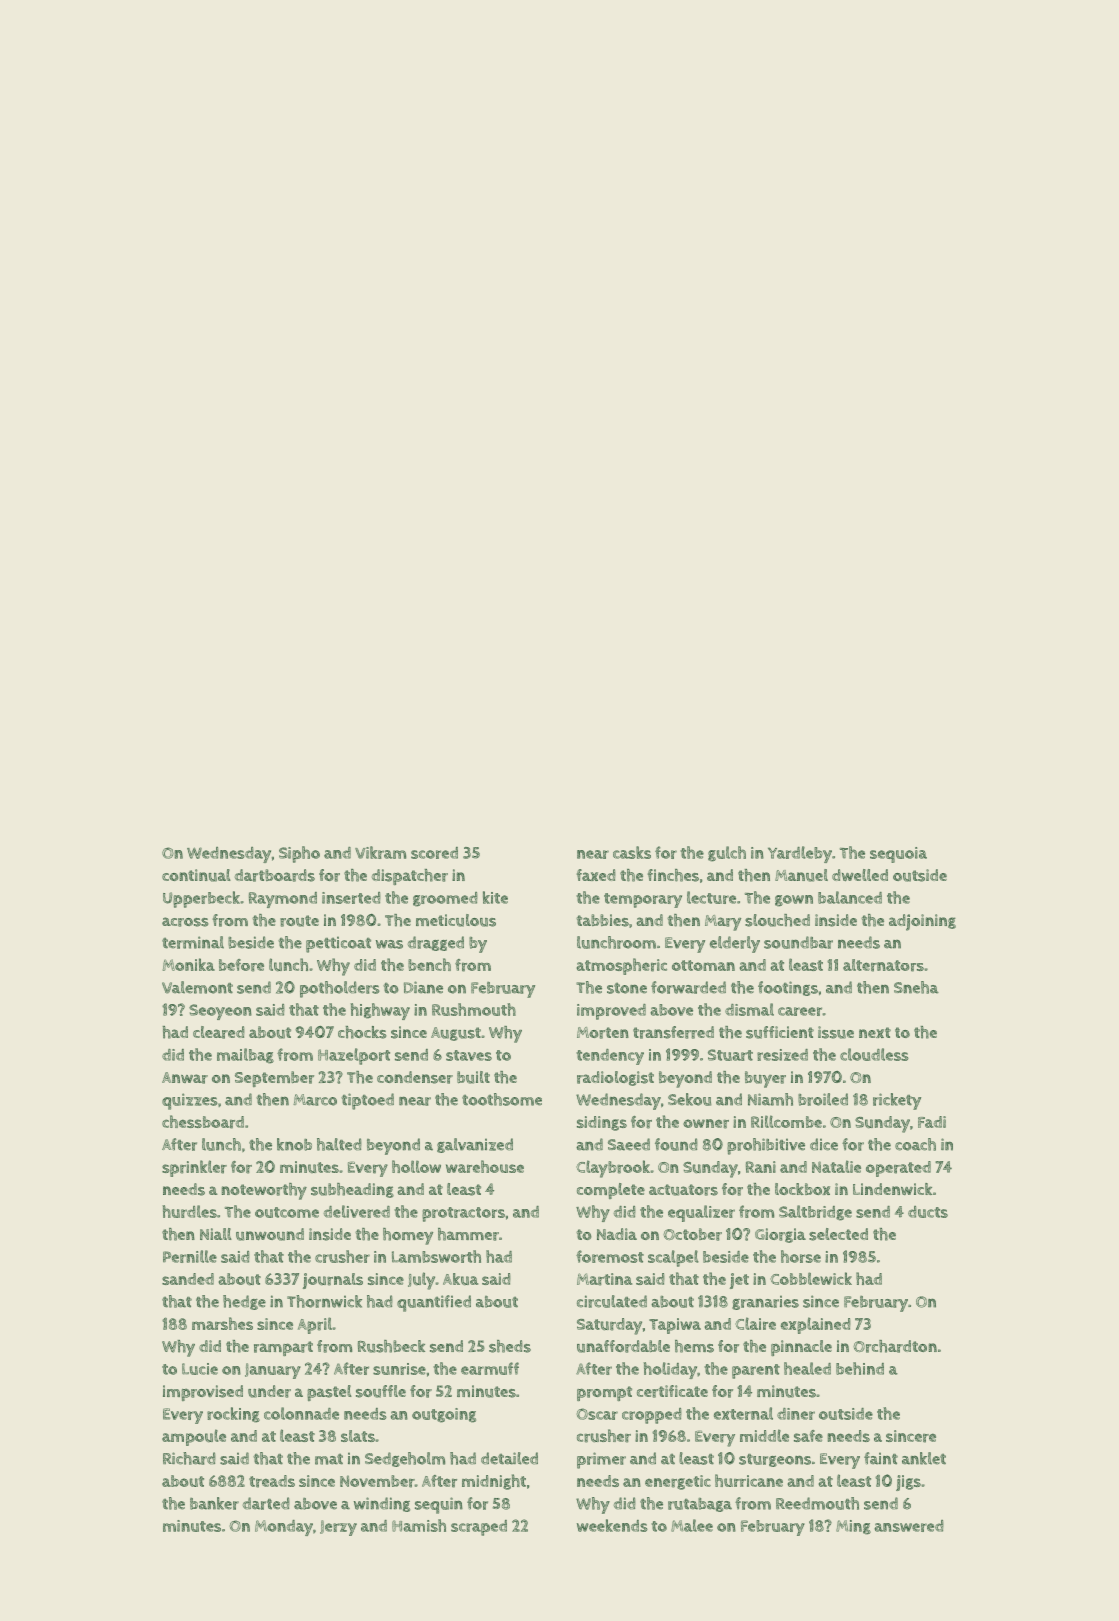 This document has height=1621, width=1119. What do you see at coordinates (196, 875) in the document?
I see `continual` at bounding box center [196, 875].
